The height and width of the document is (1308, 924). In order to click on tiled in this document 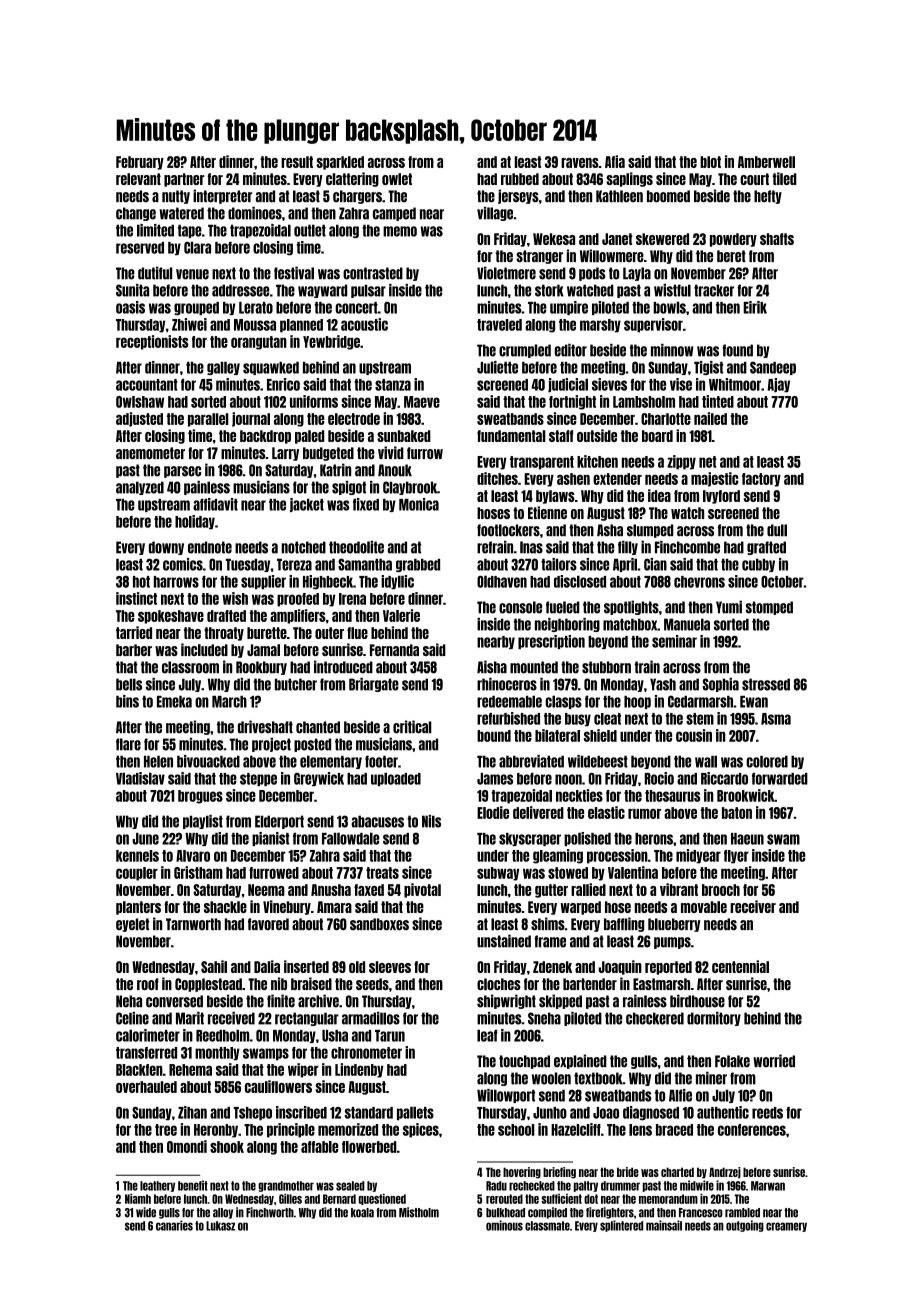, I will do `click(784, 178)`.
